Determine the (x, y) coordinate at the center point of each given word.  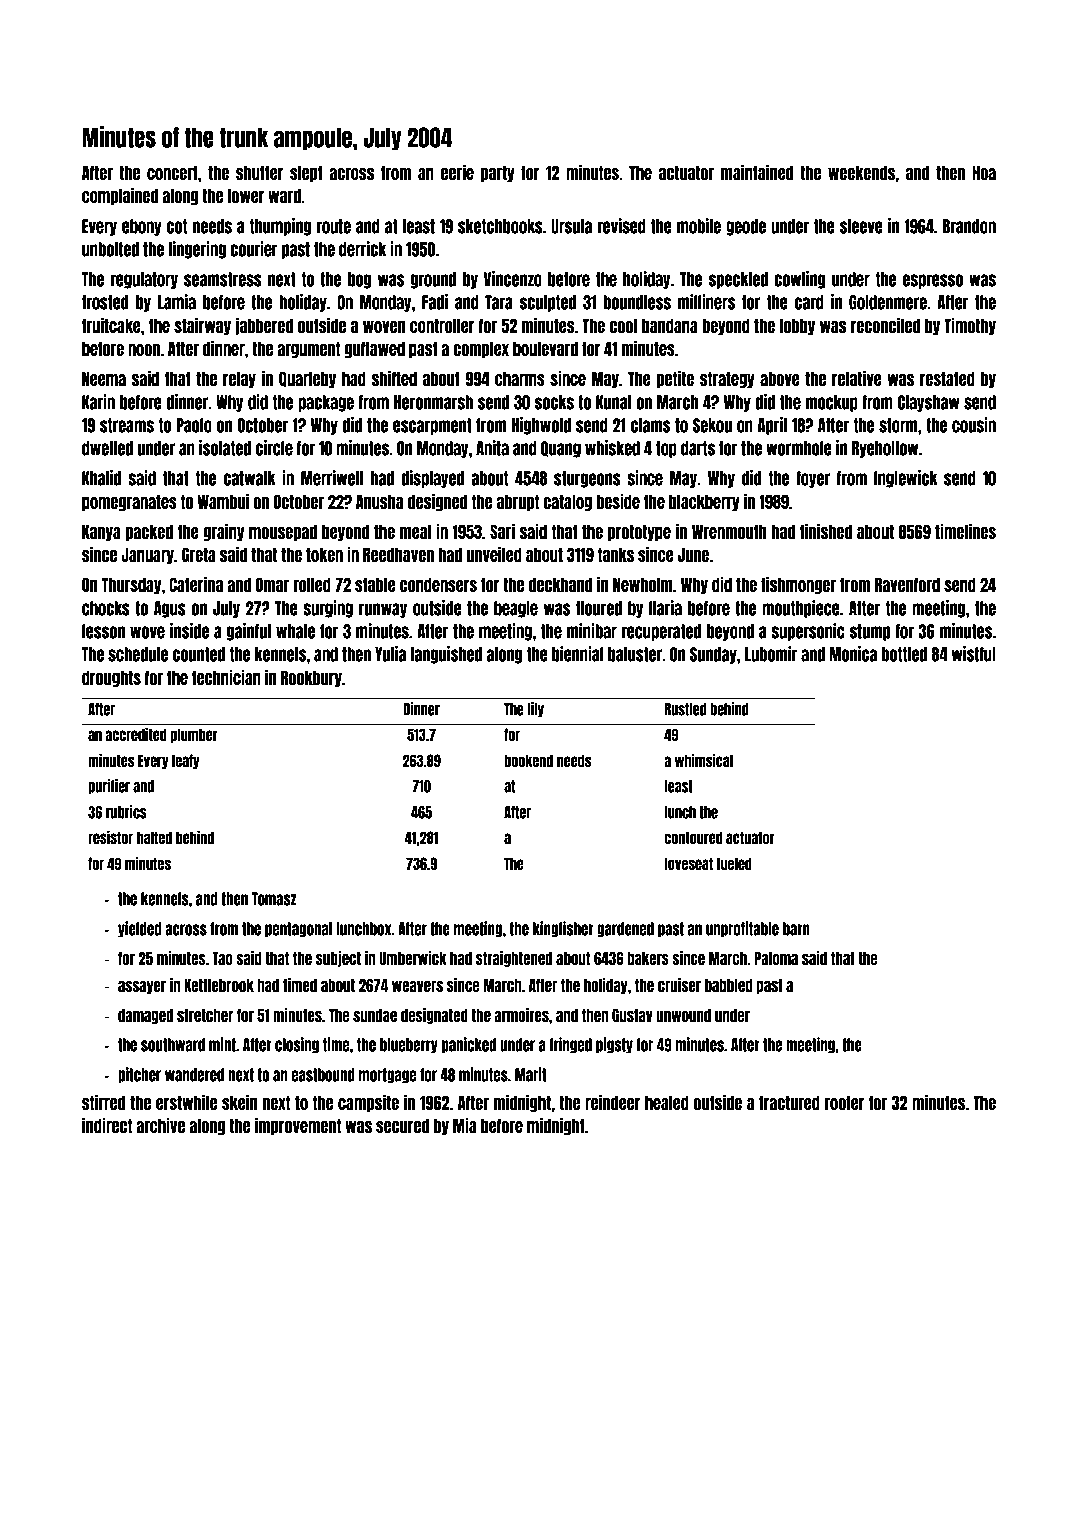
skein (240, 1102)
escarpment (432, 426)
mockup (832, 403)
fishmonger (798, 585)
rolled (312, 584)
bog (359, 280)
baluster (635, 654)
